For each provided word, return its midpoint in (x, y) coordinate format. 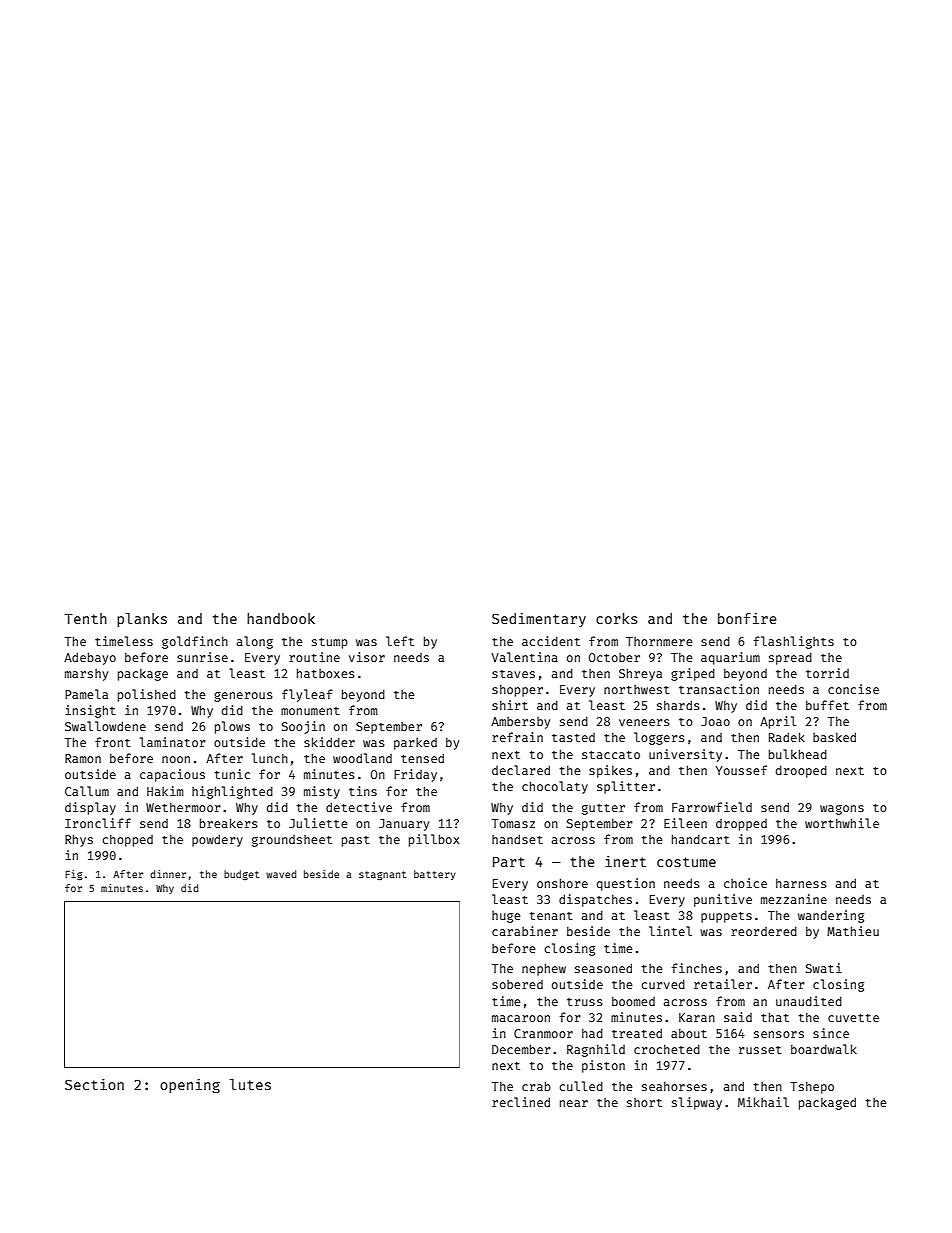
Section (94, 1084)
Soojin (303, 727)
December (521, 1049)
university (685, 755)
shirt (510, 705)
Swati (824, 968)
